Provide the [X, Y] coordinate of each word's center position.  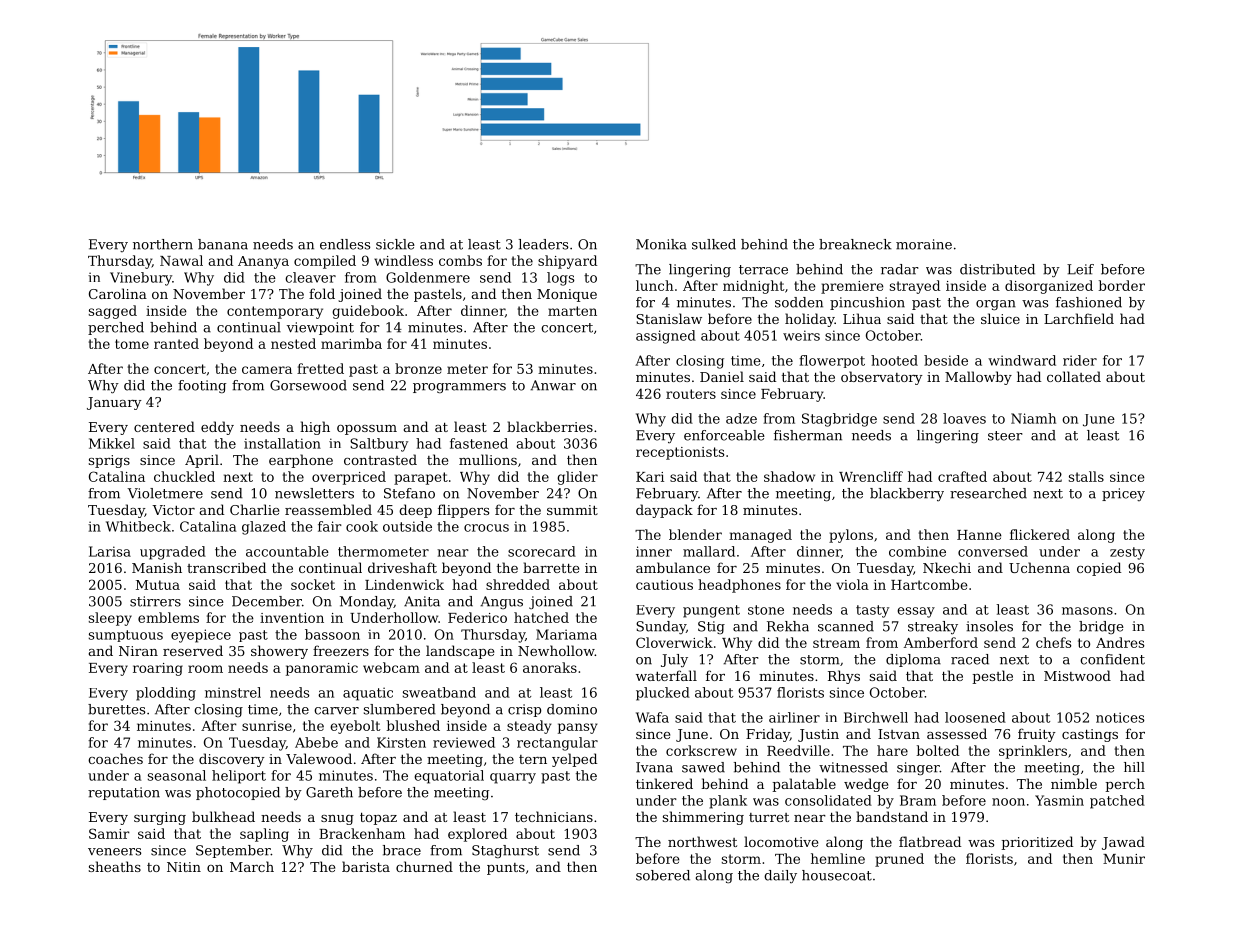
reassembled [328, 509]
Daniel [722, 376]
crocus [486, 528]
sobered [663, 875]
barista [366, 866]
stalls [1086, 476]
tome [132, 344]
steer [1005, 436]
